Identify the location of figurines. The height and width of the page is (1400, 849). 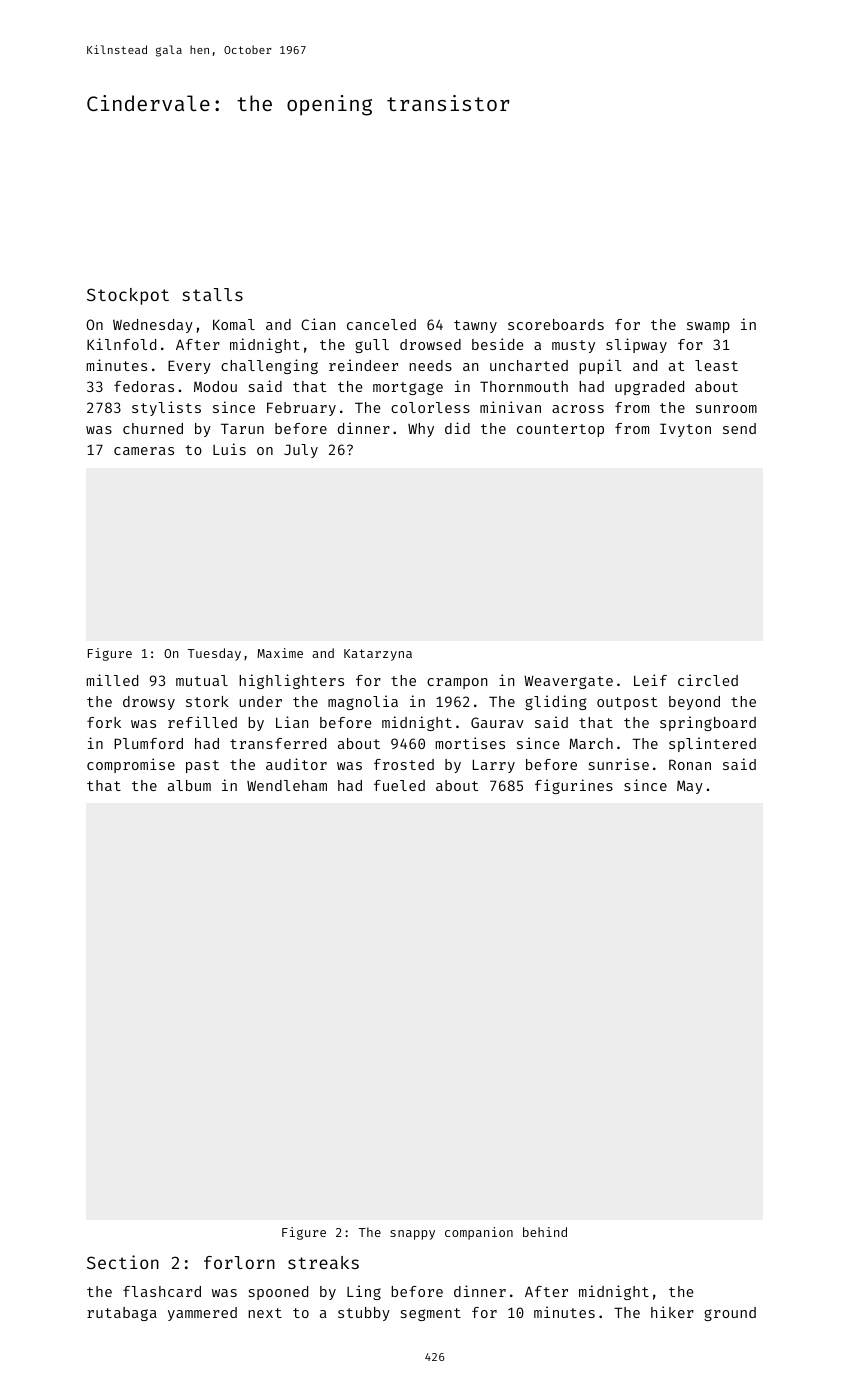
(574, 786).
